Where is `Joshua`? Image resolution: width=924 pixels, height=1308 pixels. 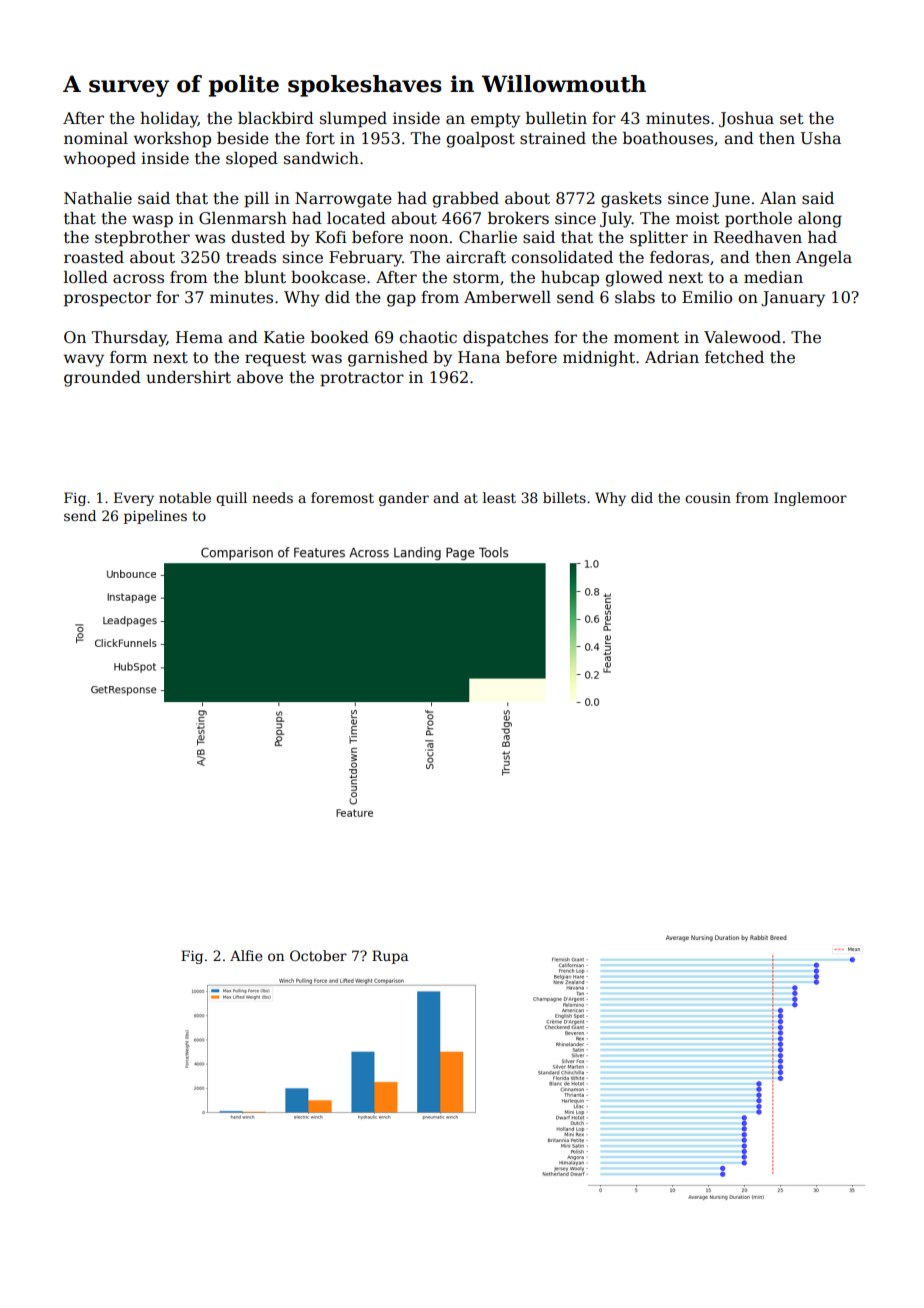
Joshua is located at coordinates (746, 119).
